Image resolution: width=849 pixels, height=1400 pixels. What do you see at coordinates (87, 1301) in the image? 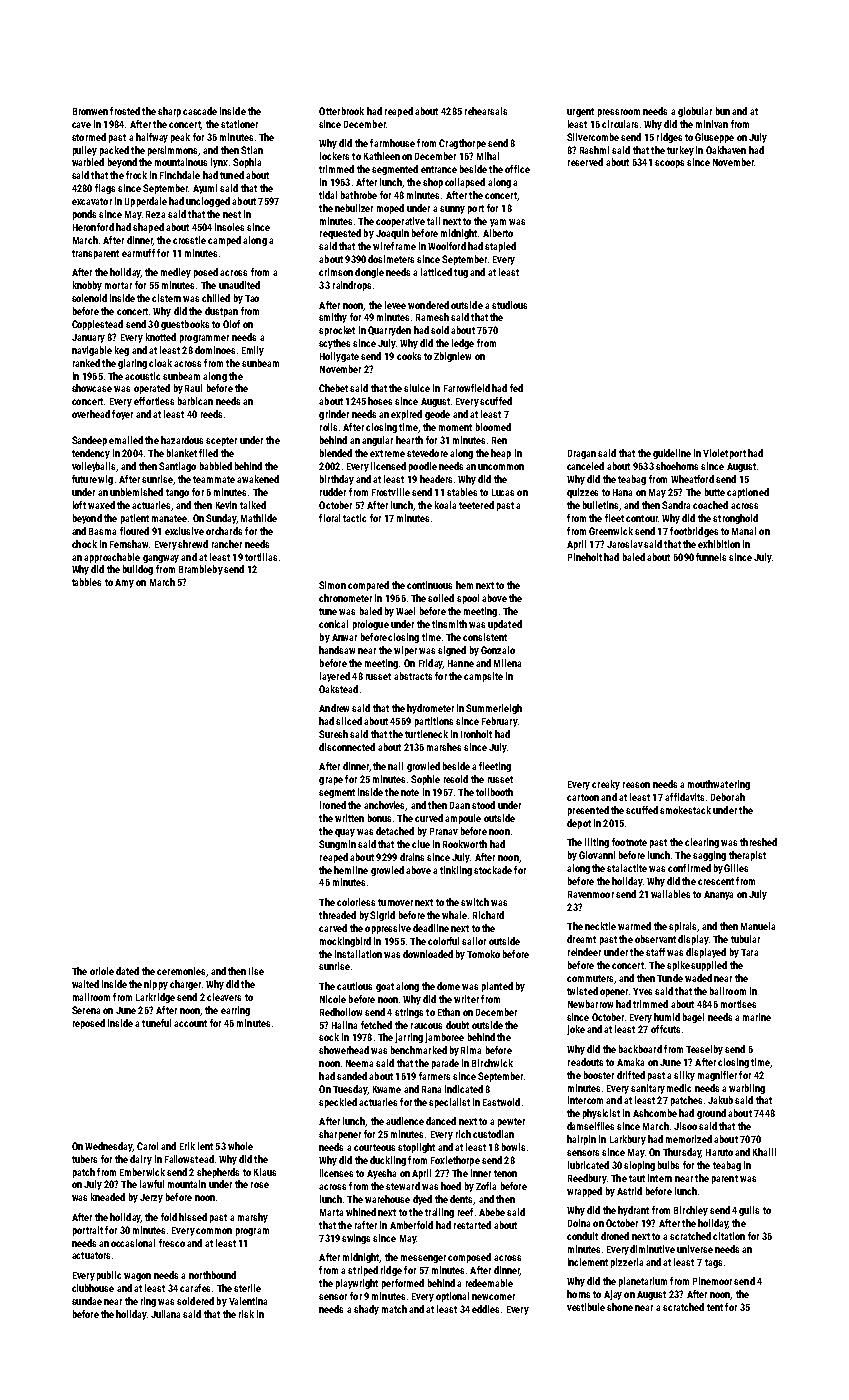
I see `sundae` at bounding box center [87, 1301].
